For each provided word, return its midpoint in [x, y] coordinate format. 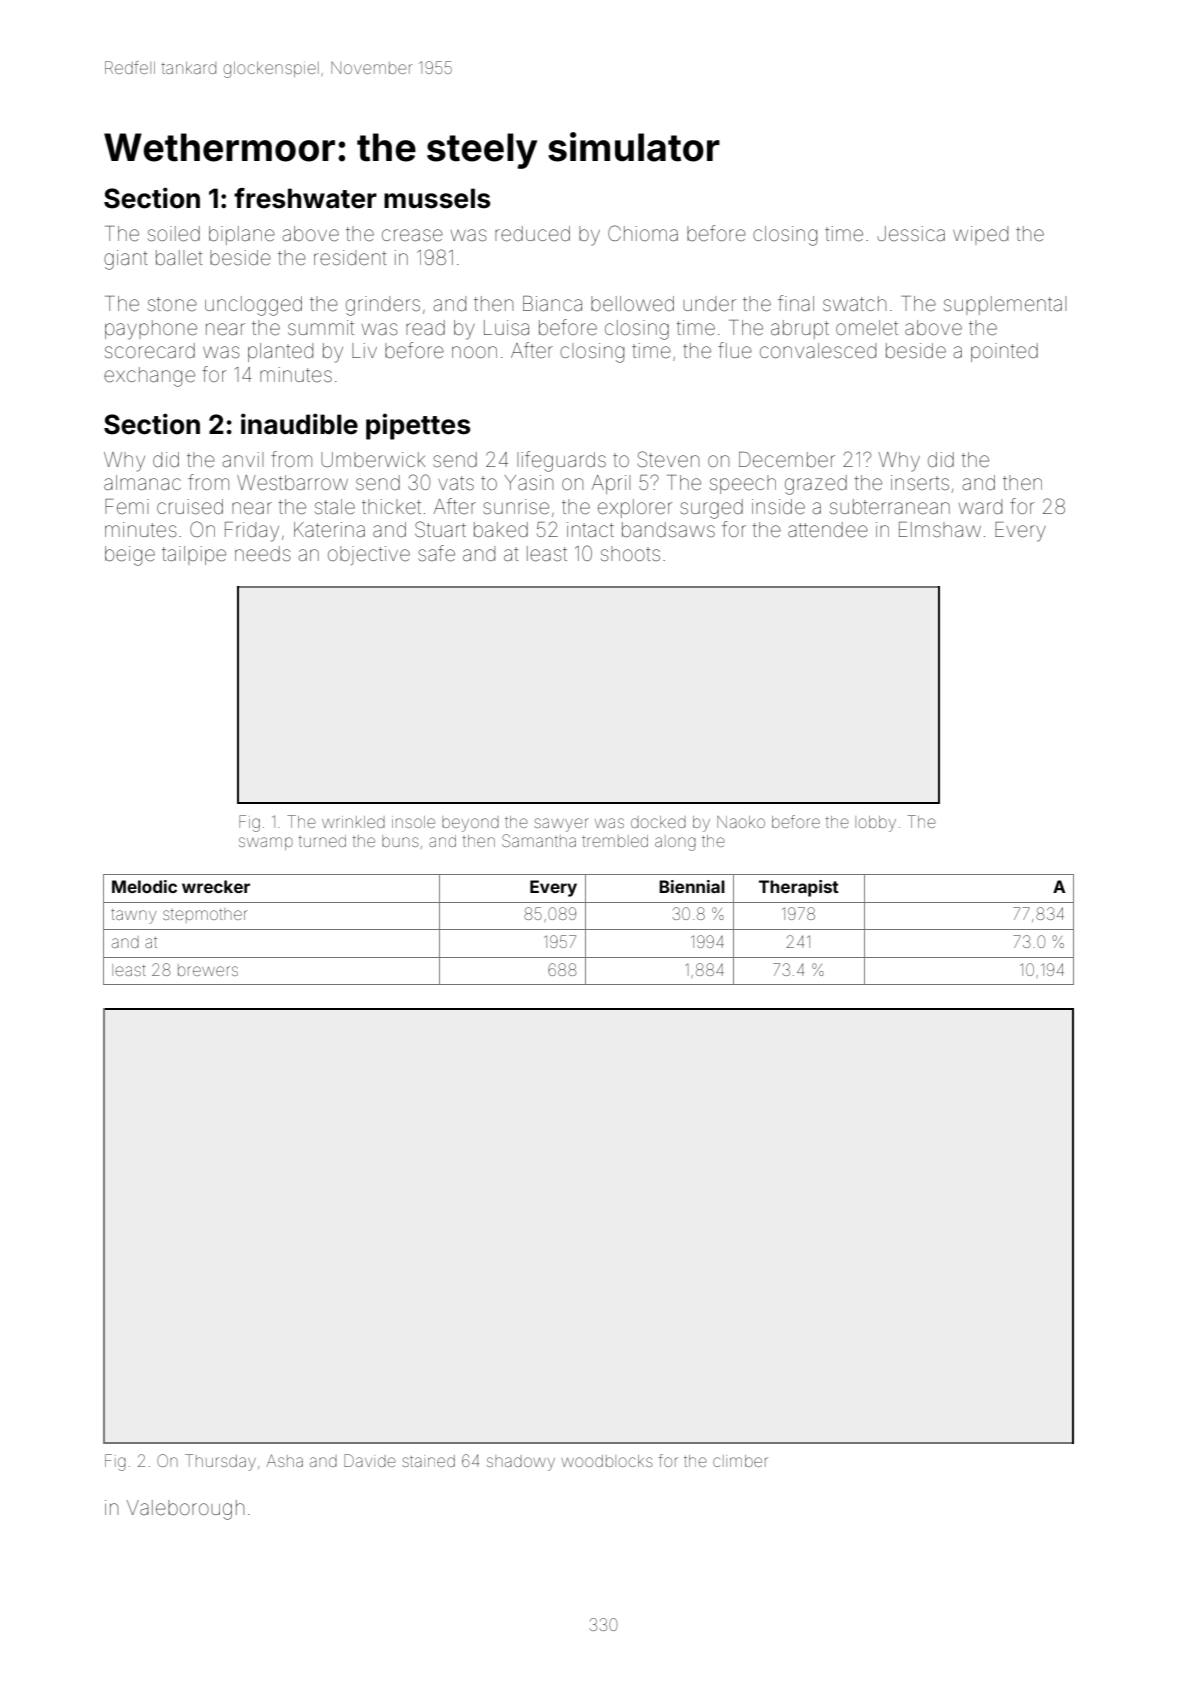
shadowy [521, 1463]
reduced [532, 234]
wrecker [216, 886]
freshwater [305, 198]
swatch [854, 303]
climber [740, 1461]
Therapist [799, 888]
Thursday [220, 1462]
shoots [630, 554]
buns [400, 841]
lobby [875, 824]
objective [369, 555]
